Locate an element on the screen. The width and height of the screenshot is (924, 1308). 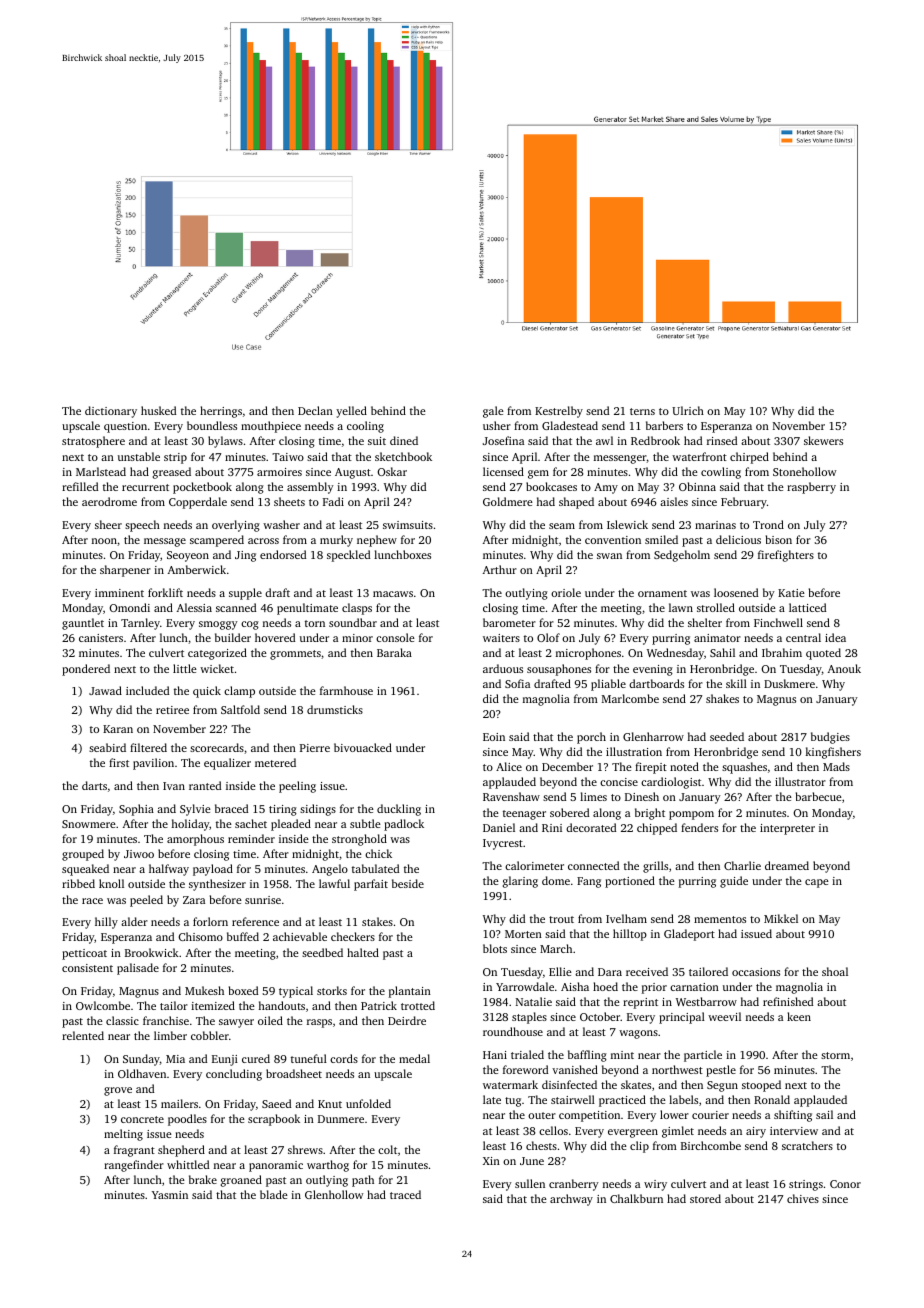
itemized is located at coordinates (213, 1005).
